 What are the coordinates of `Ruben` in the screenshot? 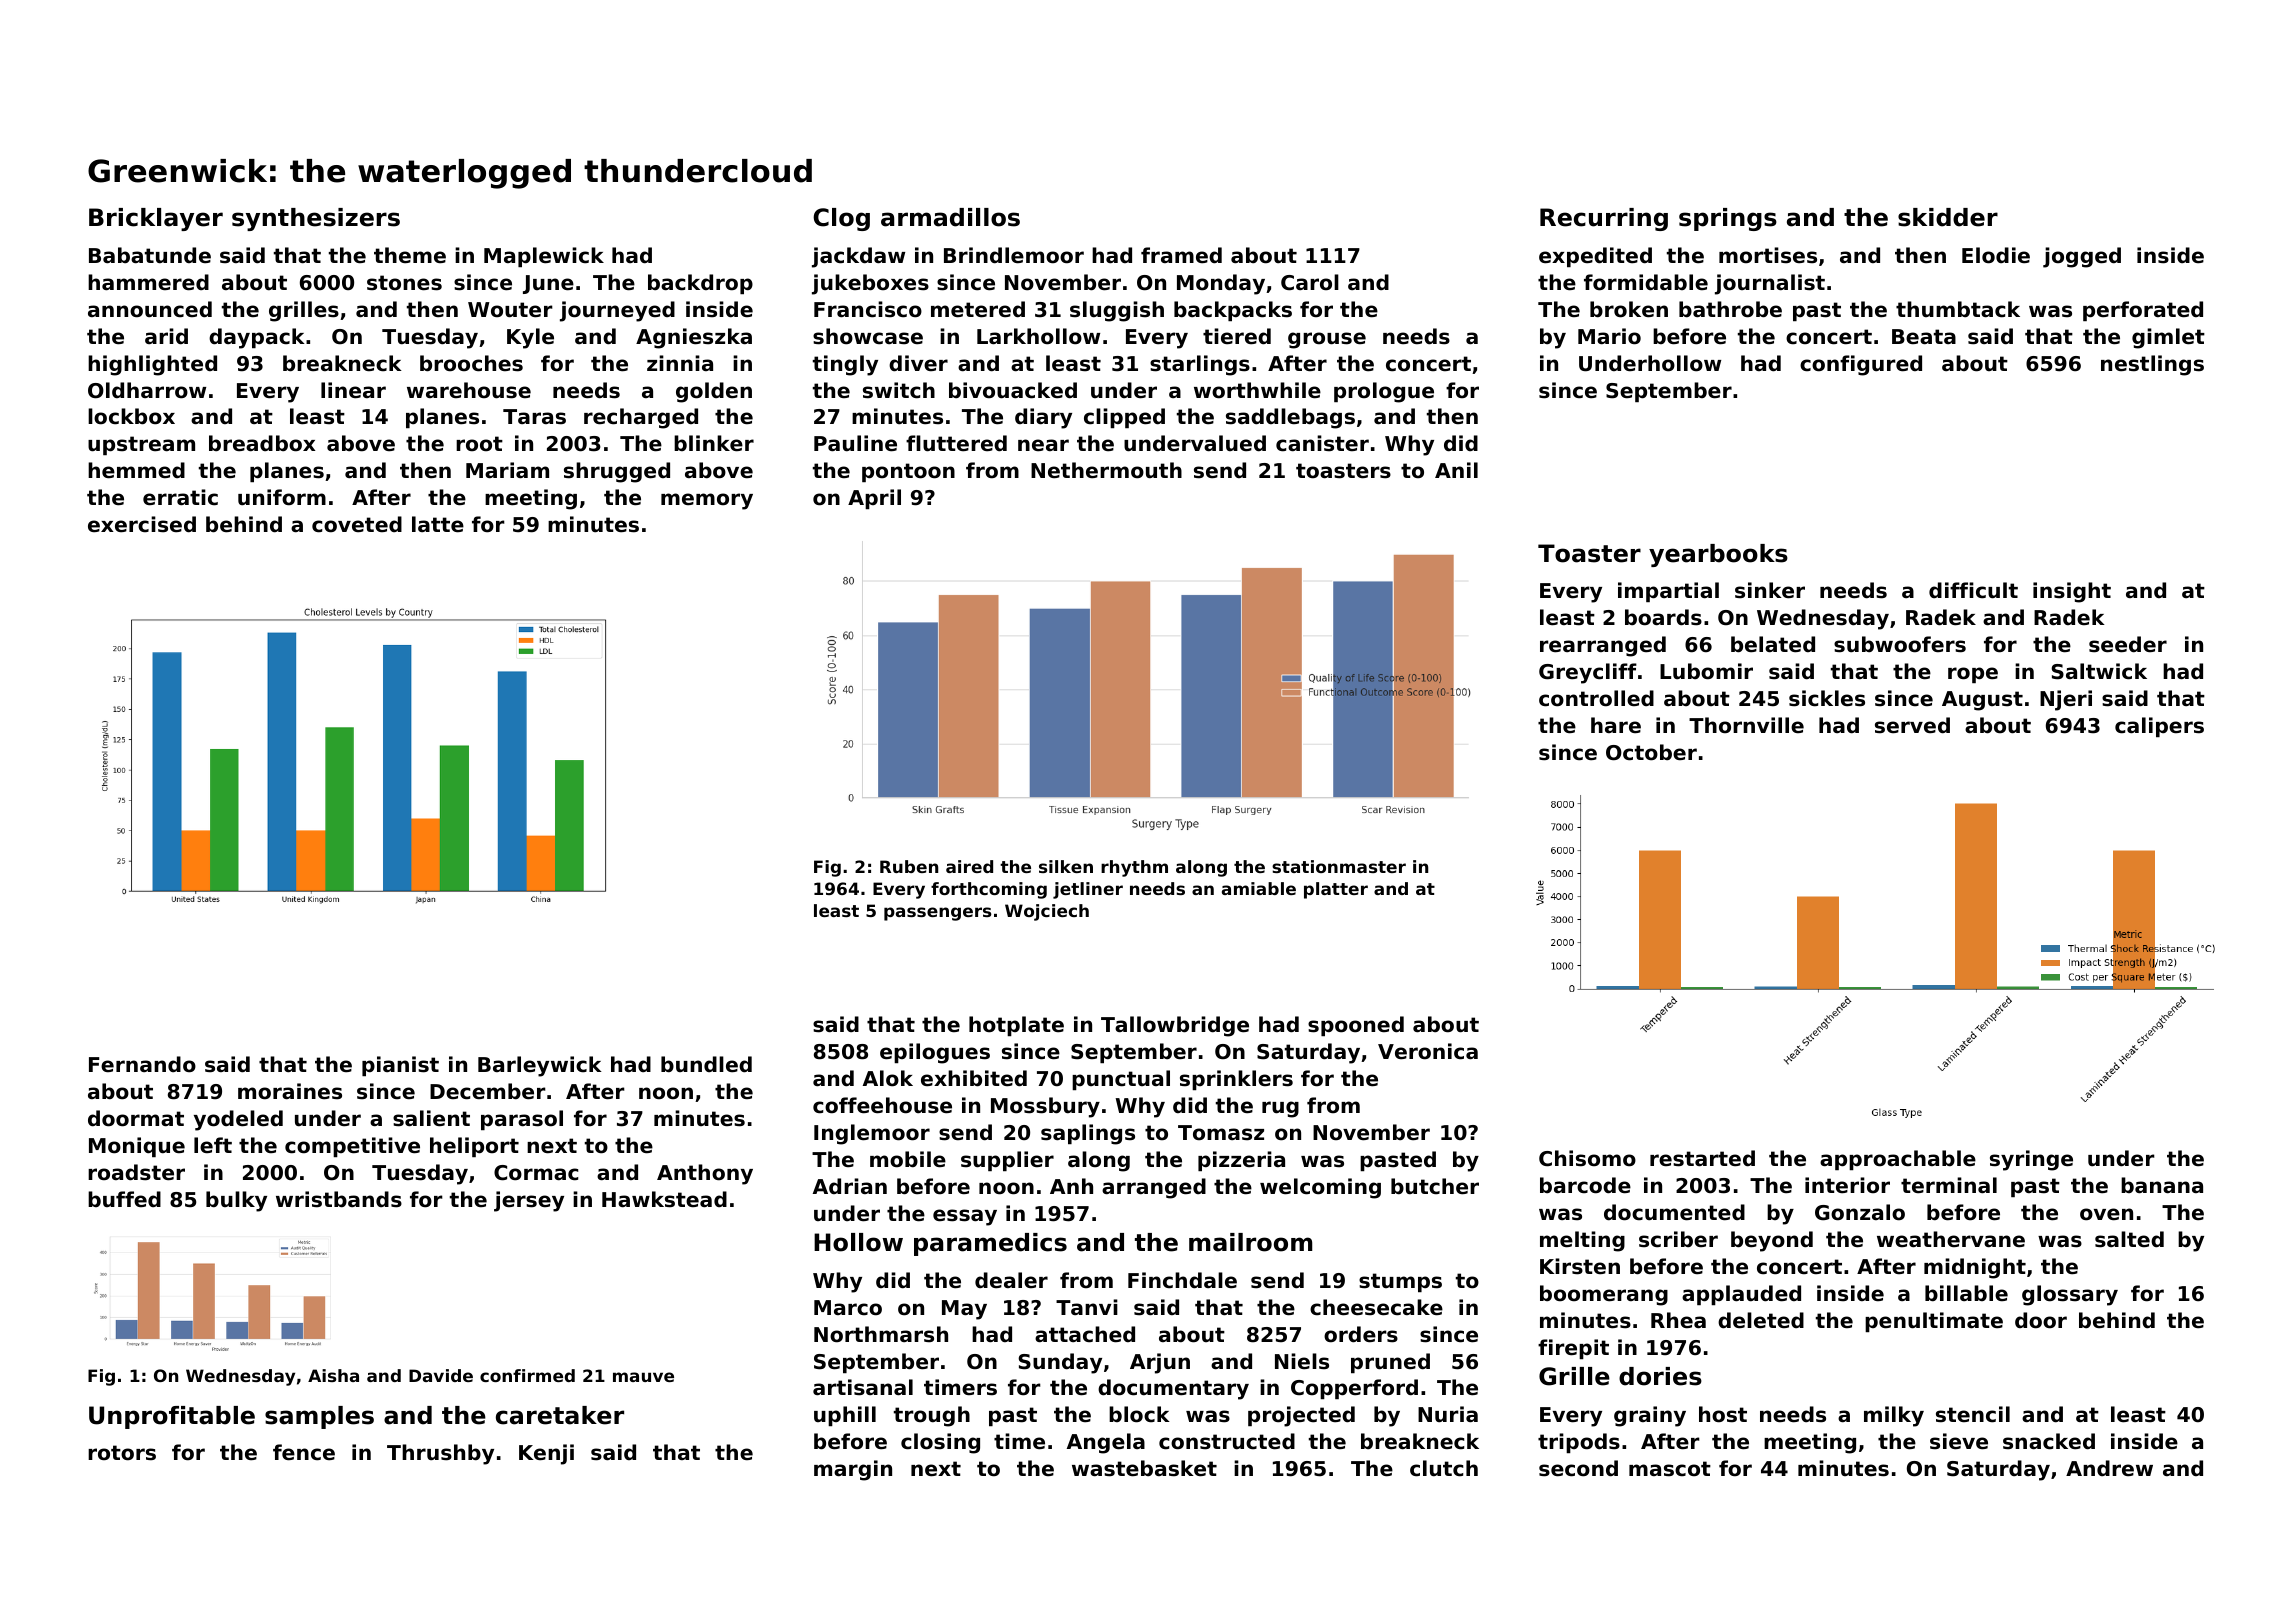 It's located at (909, 866).
